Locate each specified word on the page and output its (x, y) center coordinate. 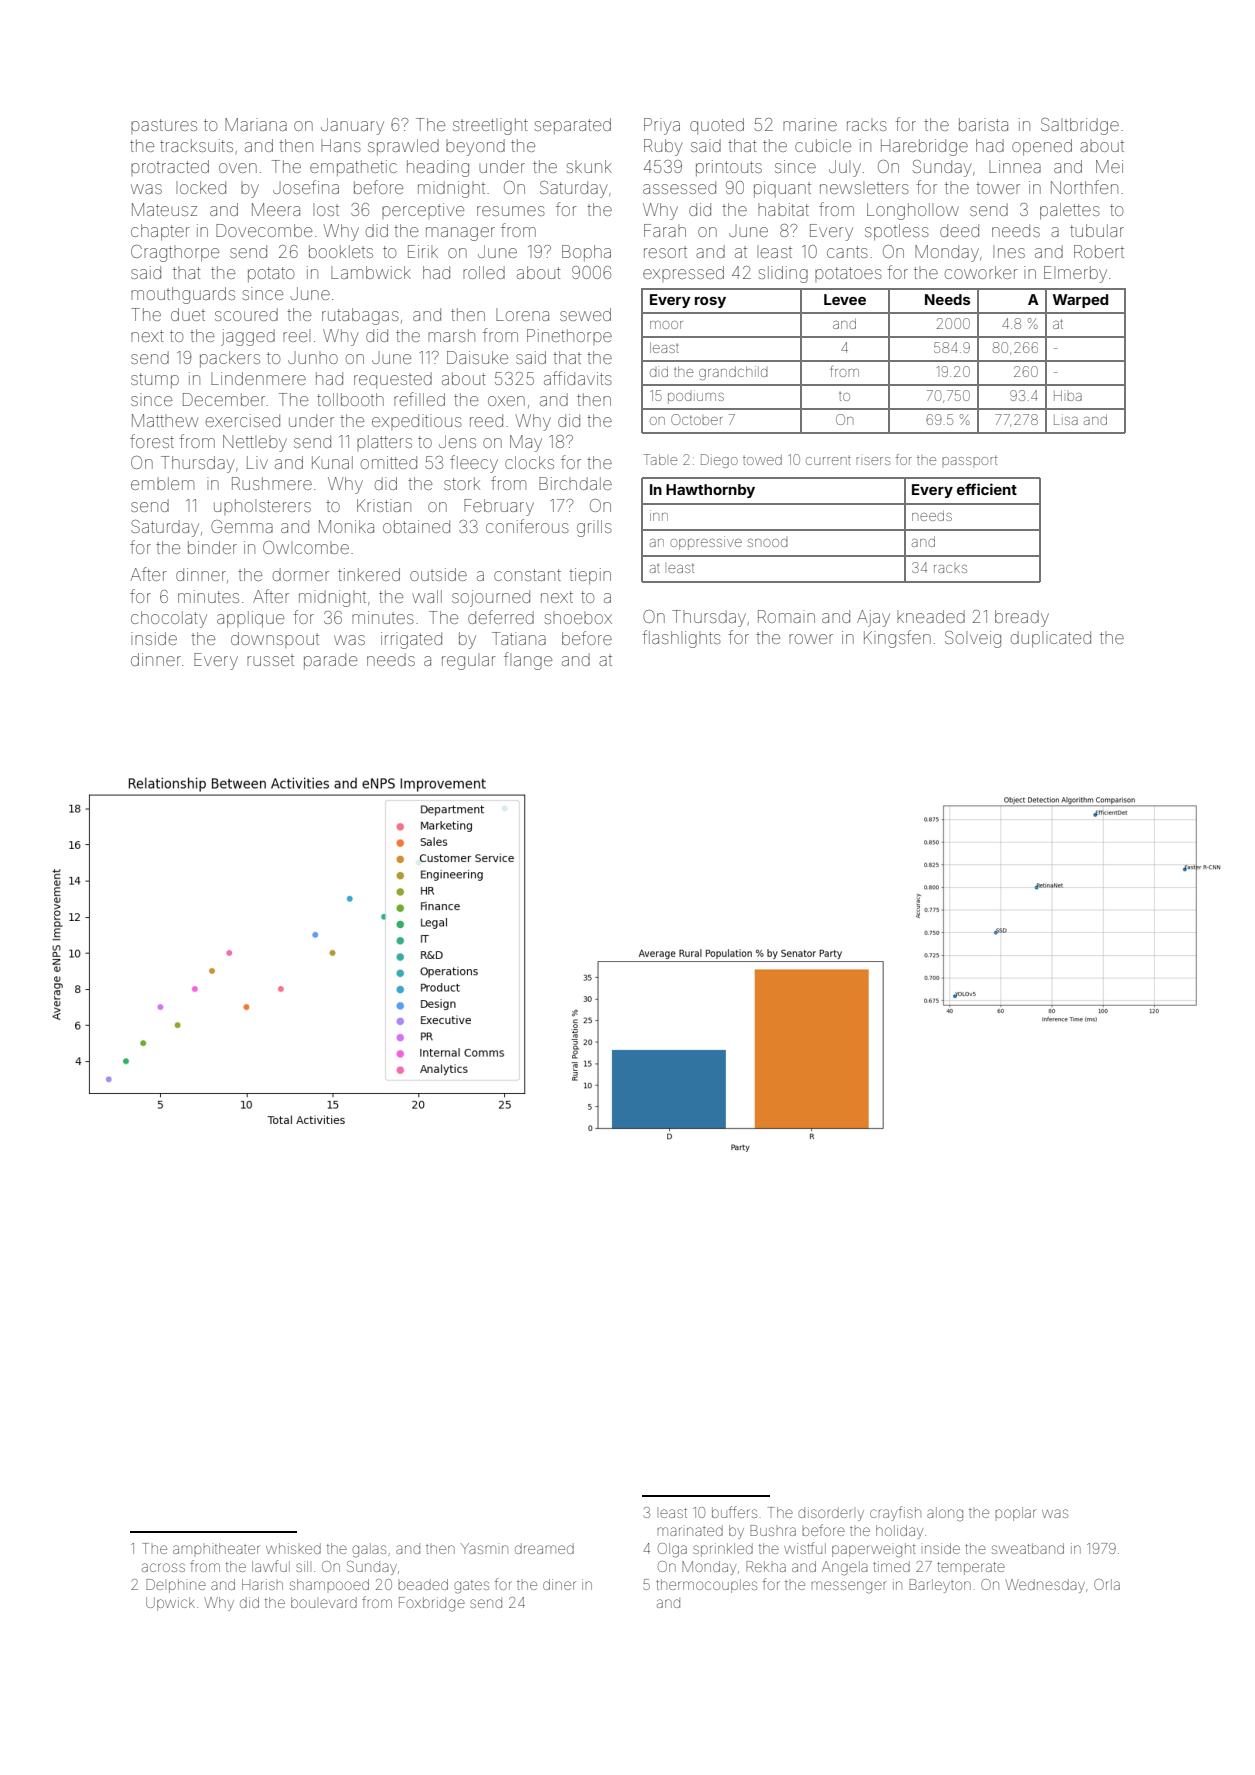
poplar (1015, 1514)
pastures (164, 126)
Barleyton (940, 1586)
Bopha (586, 253)
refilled (419, 399)
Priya (662, 126)
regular (469, 661)
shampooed (329, 1584)
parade (330, 661)
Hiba (1068, 395)
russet (270, 660)
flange (528, 661)
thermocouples (706, 1586)
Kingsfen (897, 639)
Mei (1109, 166)
